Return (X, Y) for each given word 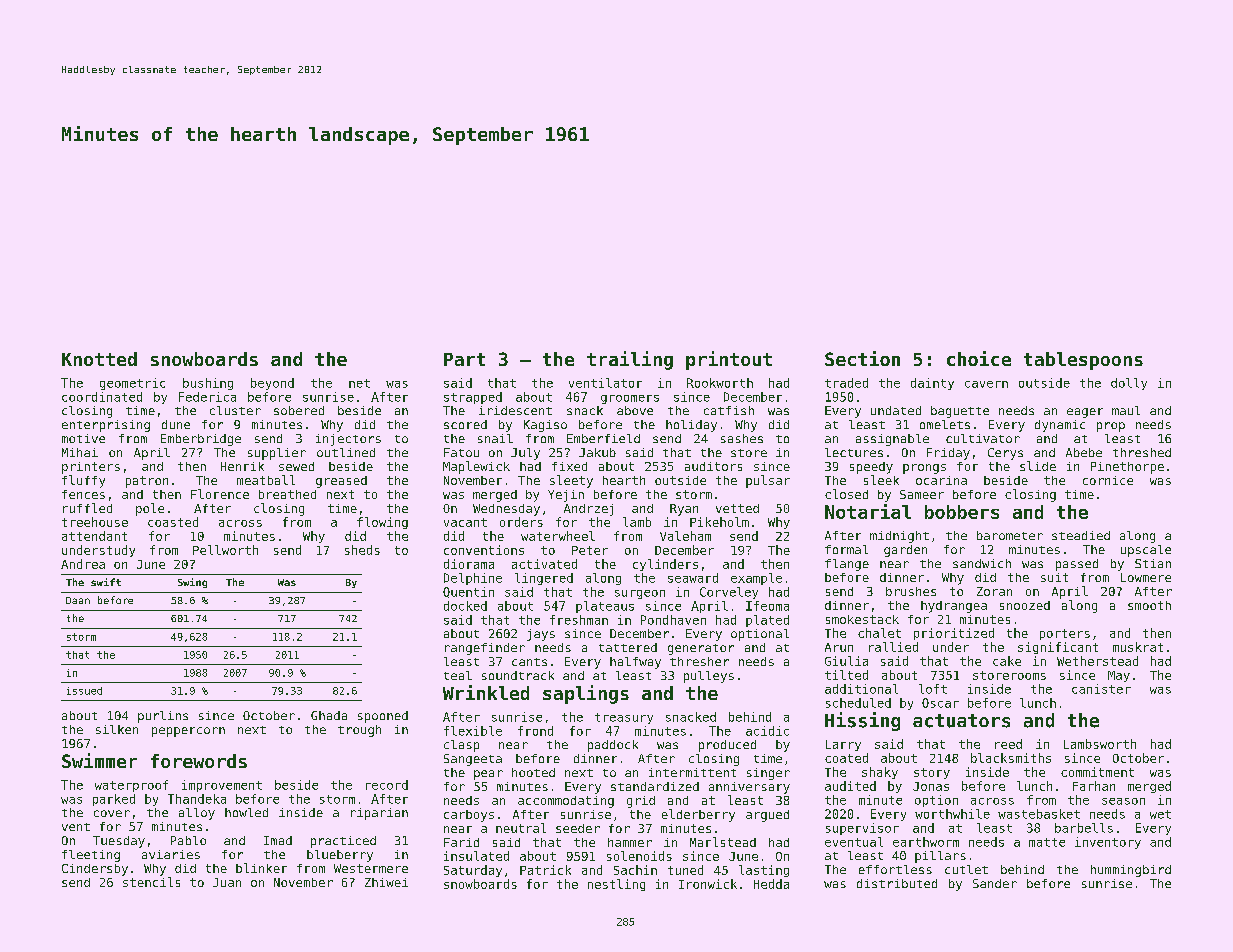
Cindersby (95, 870)
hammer (630, 842)
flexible (473, 731)
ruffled (87, 508)
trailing (630, 360)
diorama (469, 564)
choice (979, 358)
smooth (1149, 605)
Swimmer (99, 760)
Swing (192, 583)
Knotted (99, 359)
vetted (737, 508)
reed (1008, 744)
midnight (899, 537)
